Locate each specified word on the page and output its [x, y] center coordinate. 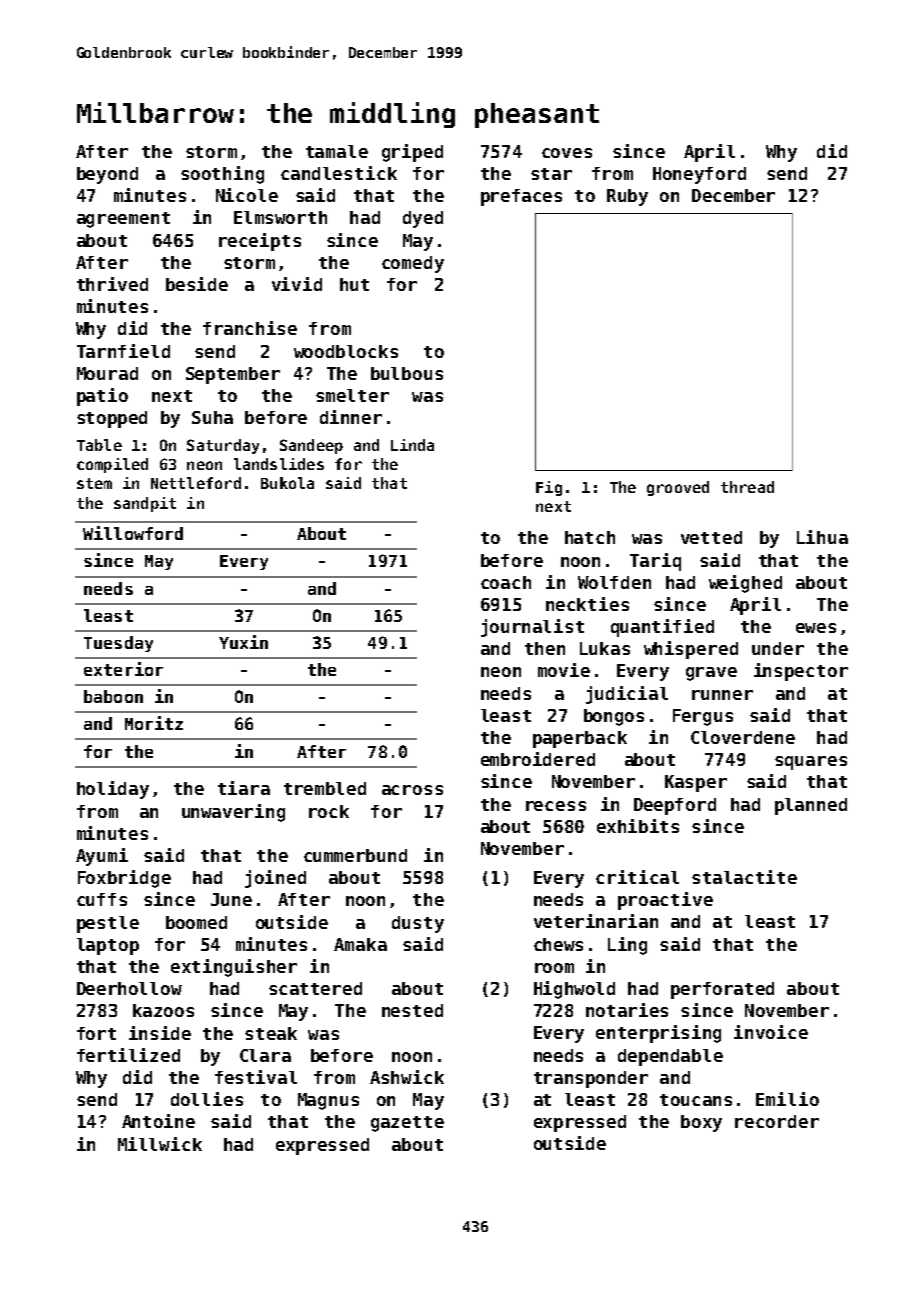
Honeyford [699, 175]
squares [811, 763]
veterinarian [596, 921]
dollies [207, 1099]
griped [412, 153]
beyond [107, 175]
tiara [244, 788]
